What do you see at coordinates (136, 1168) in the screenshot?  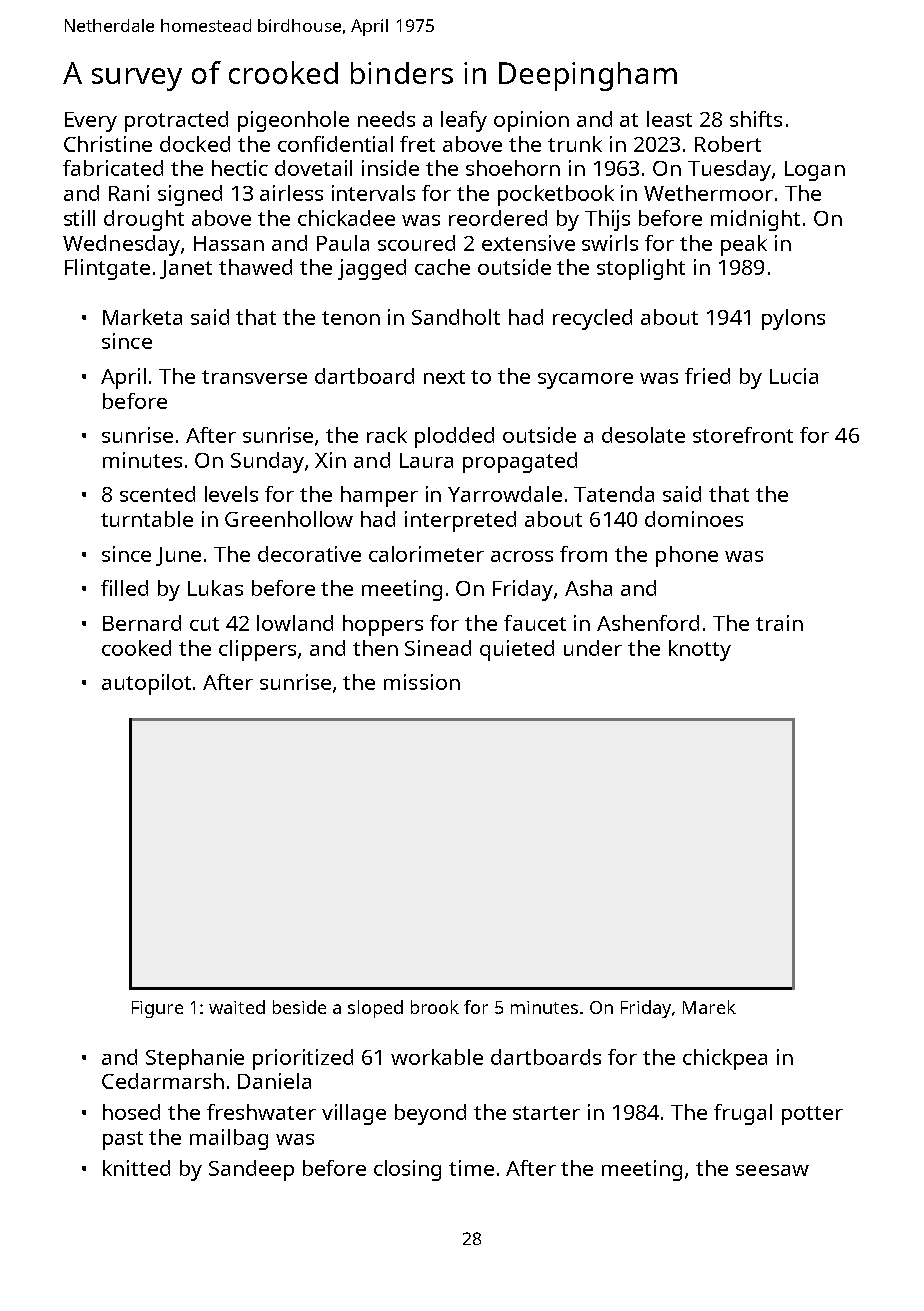 I see `knitted` at bounding box center [136, 1168].
